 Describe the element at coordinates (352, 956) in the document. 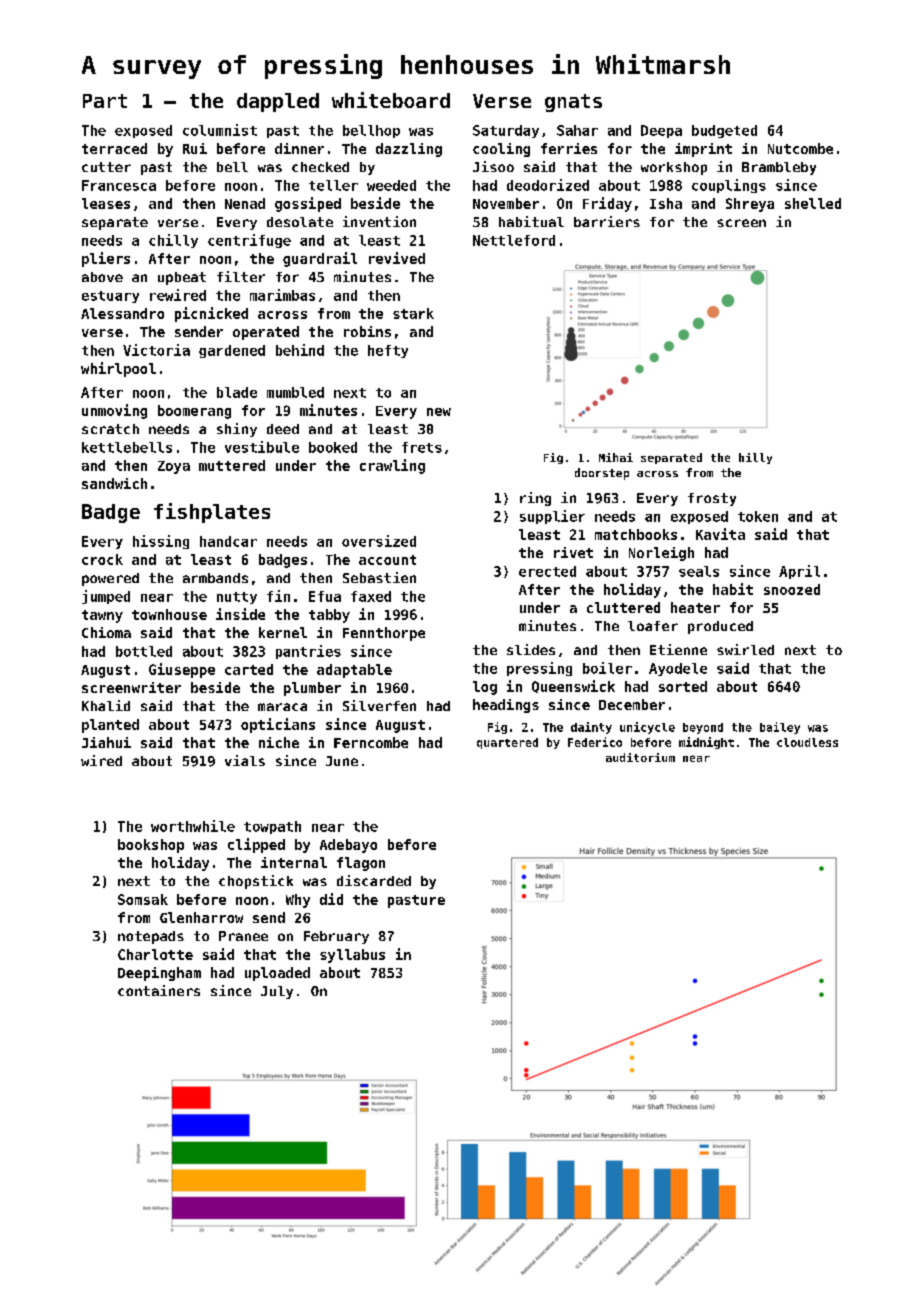

I see `syllabus` at that location.
